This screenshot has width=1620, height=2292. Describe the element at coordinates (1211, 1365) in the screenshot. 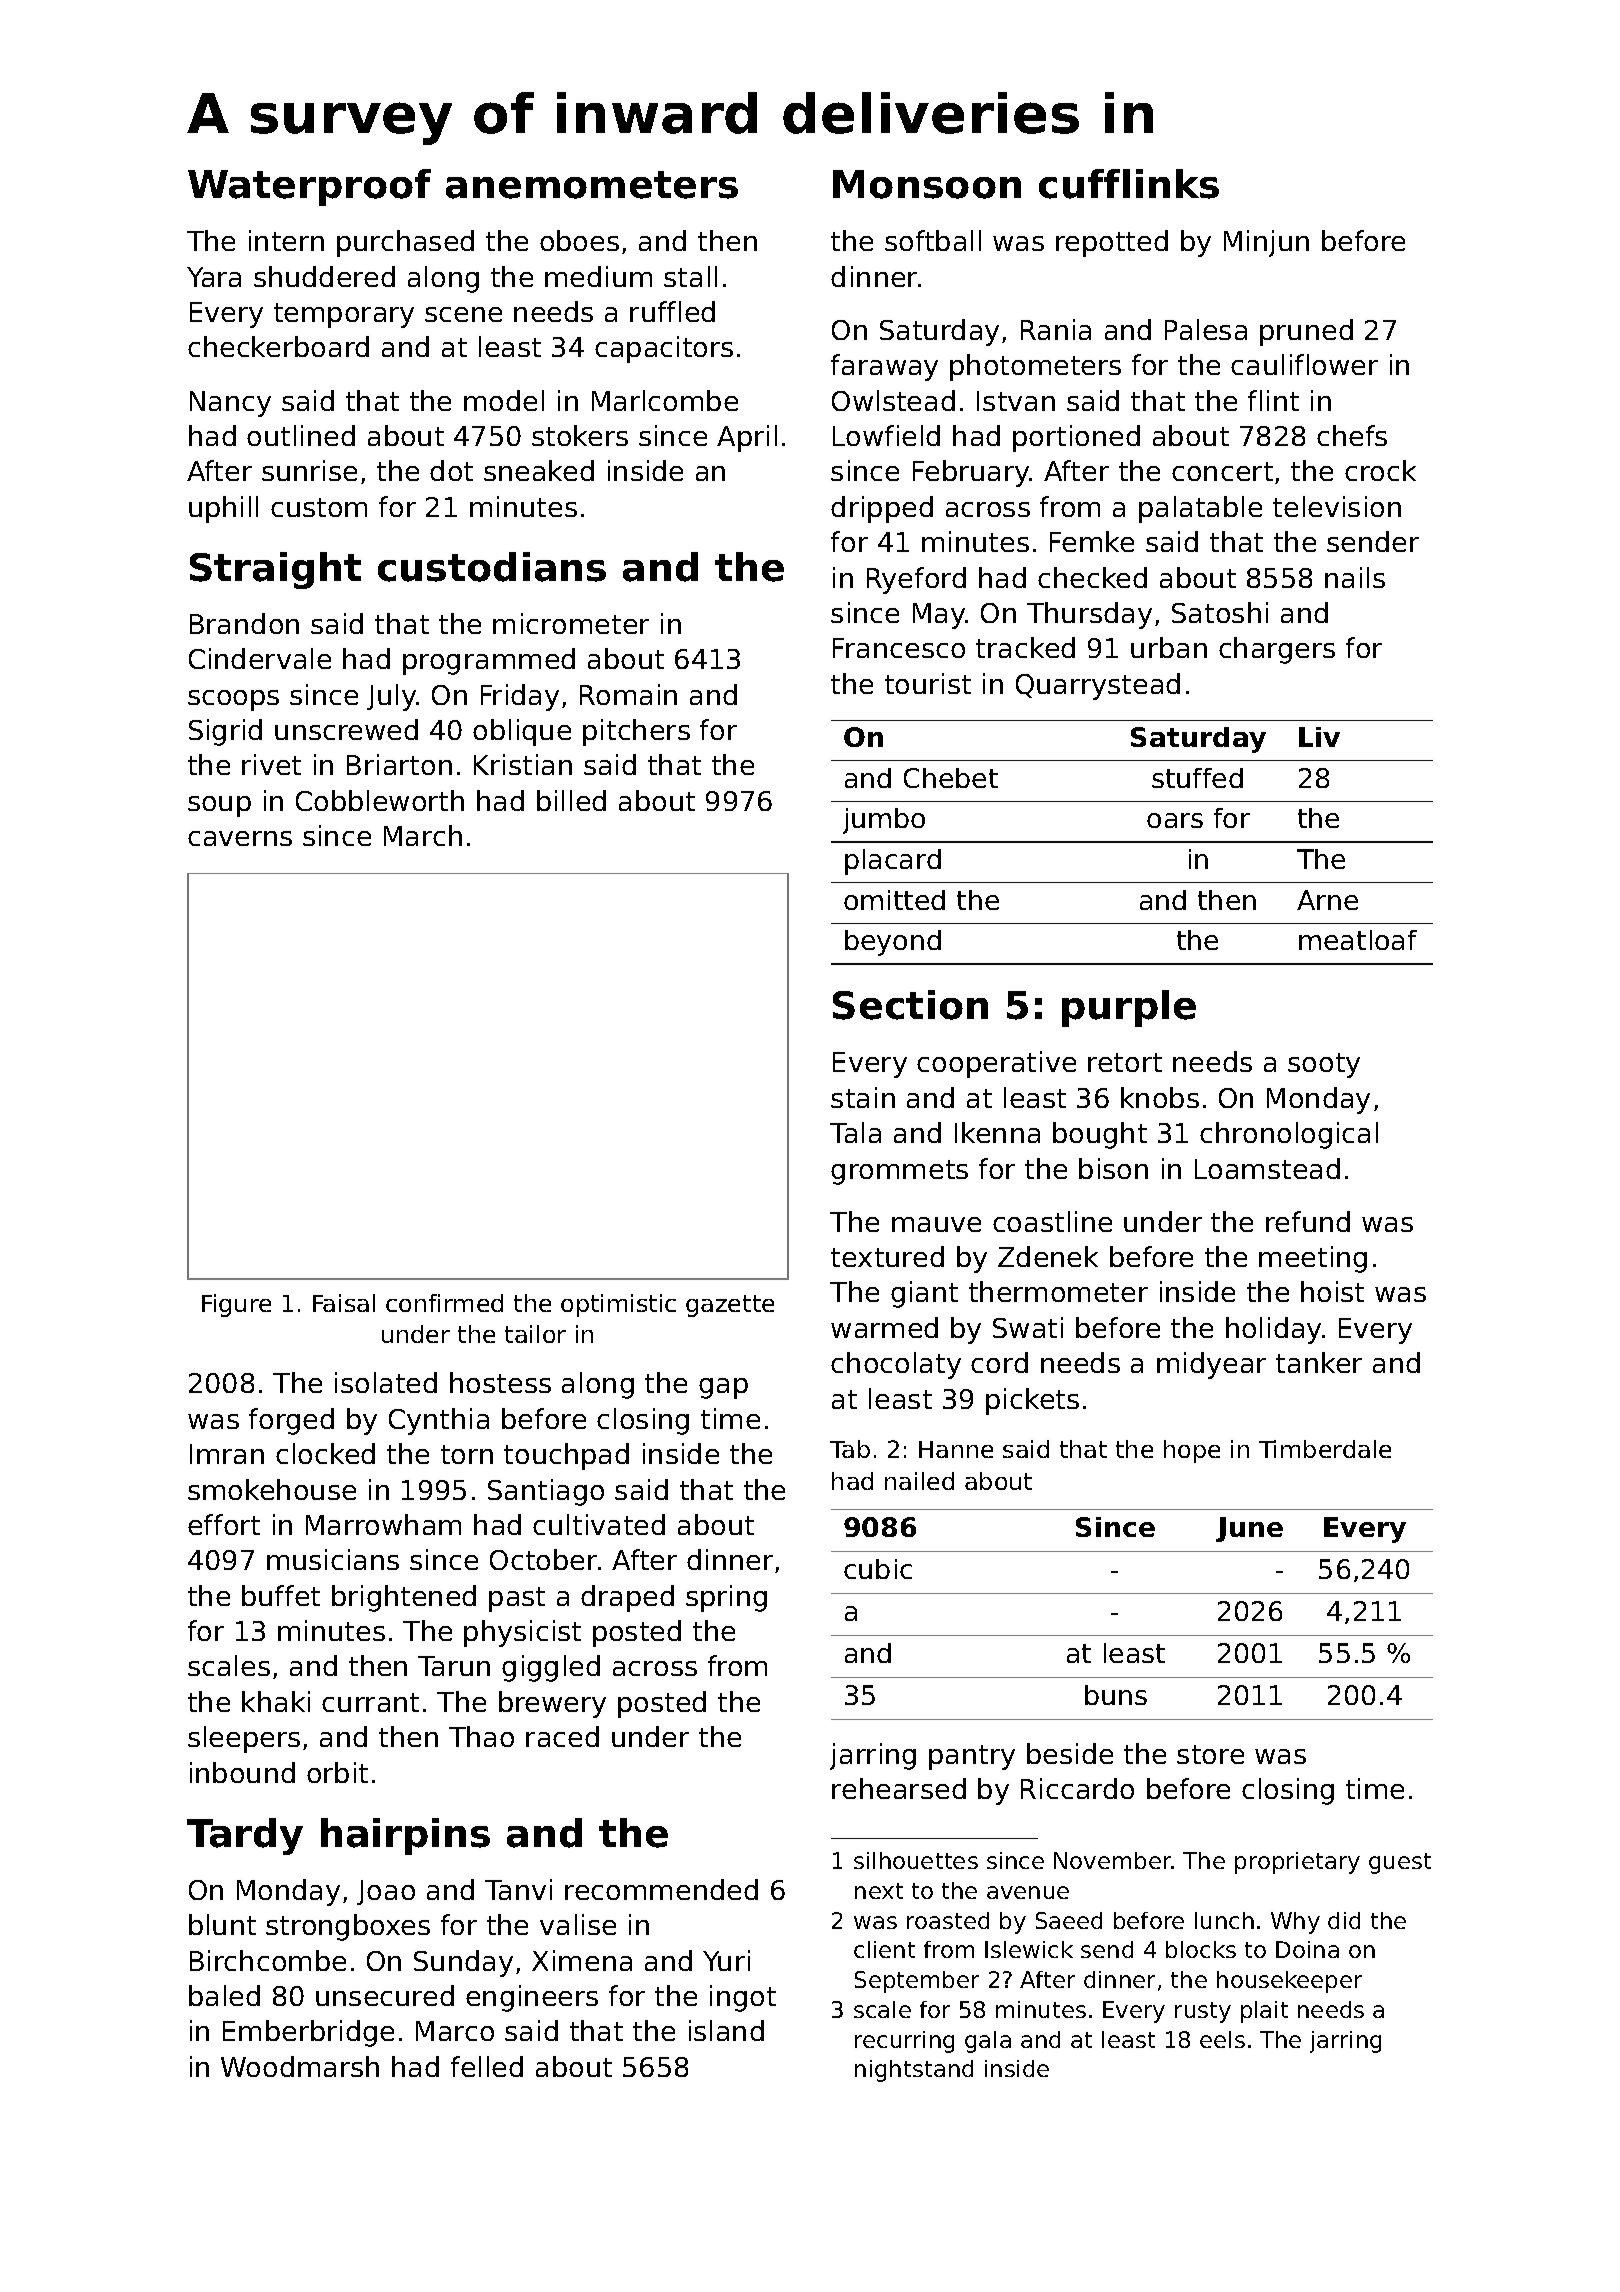

I see `midyear` at that location.
